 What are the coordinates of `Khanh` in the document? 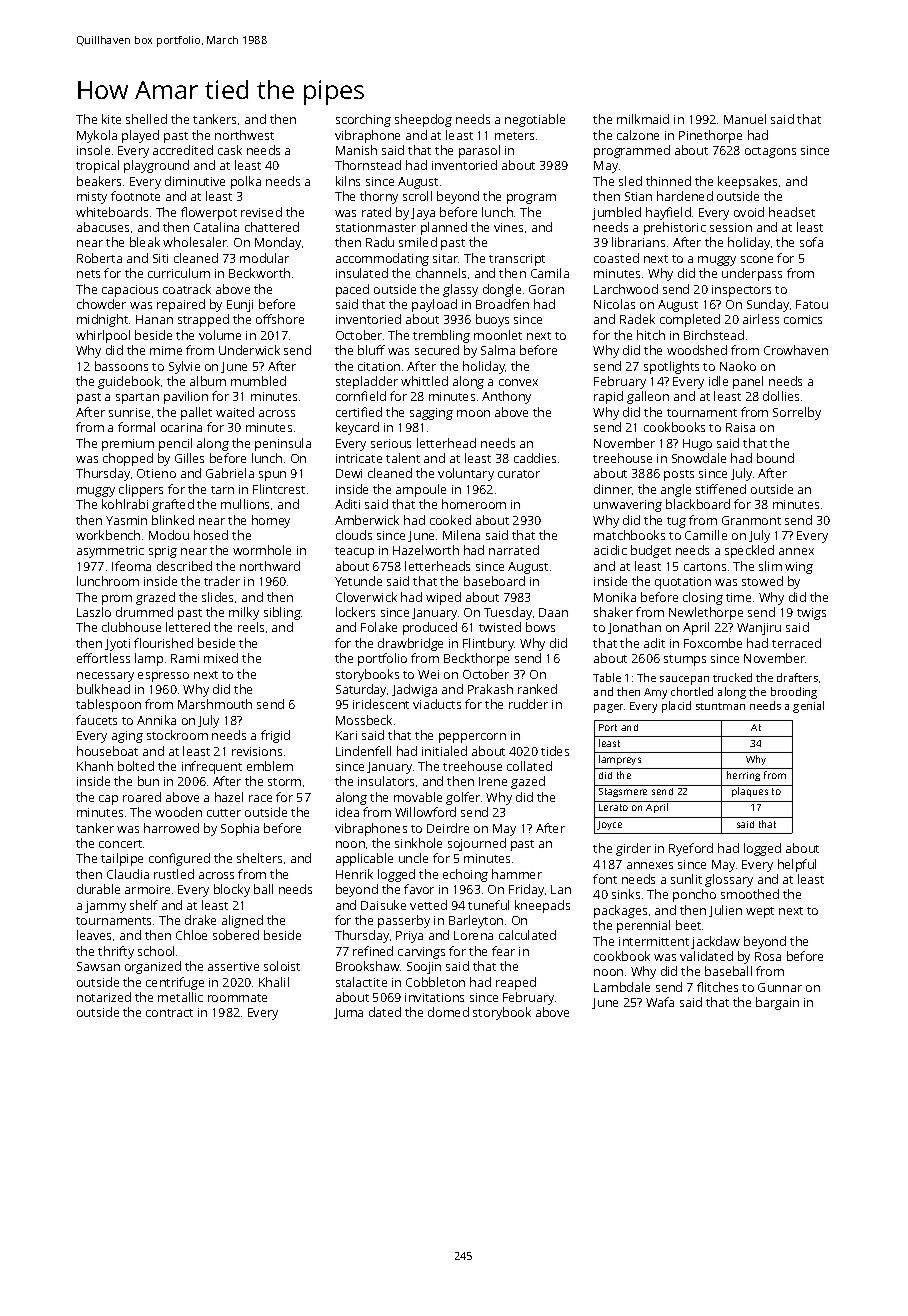 It's located at (95, 766).
